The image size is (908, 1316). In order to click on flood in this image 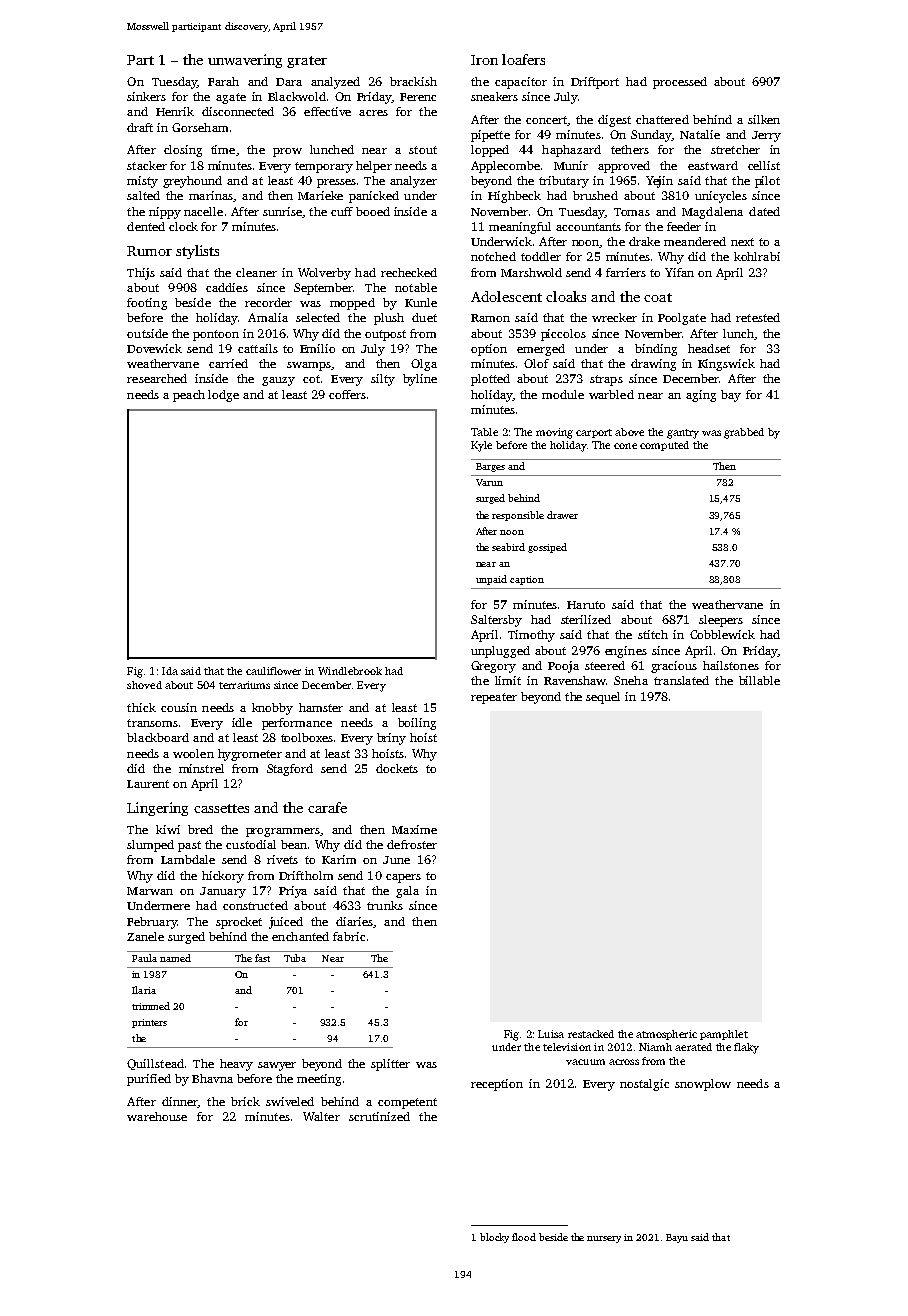, I will do `click(524, 1237)`.
